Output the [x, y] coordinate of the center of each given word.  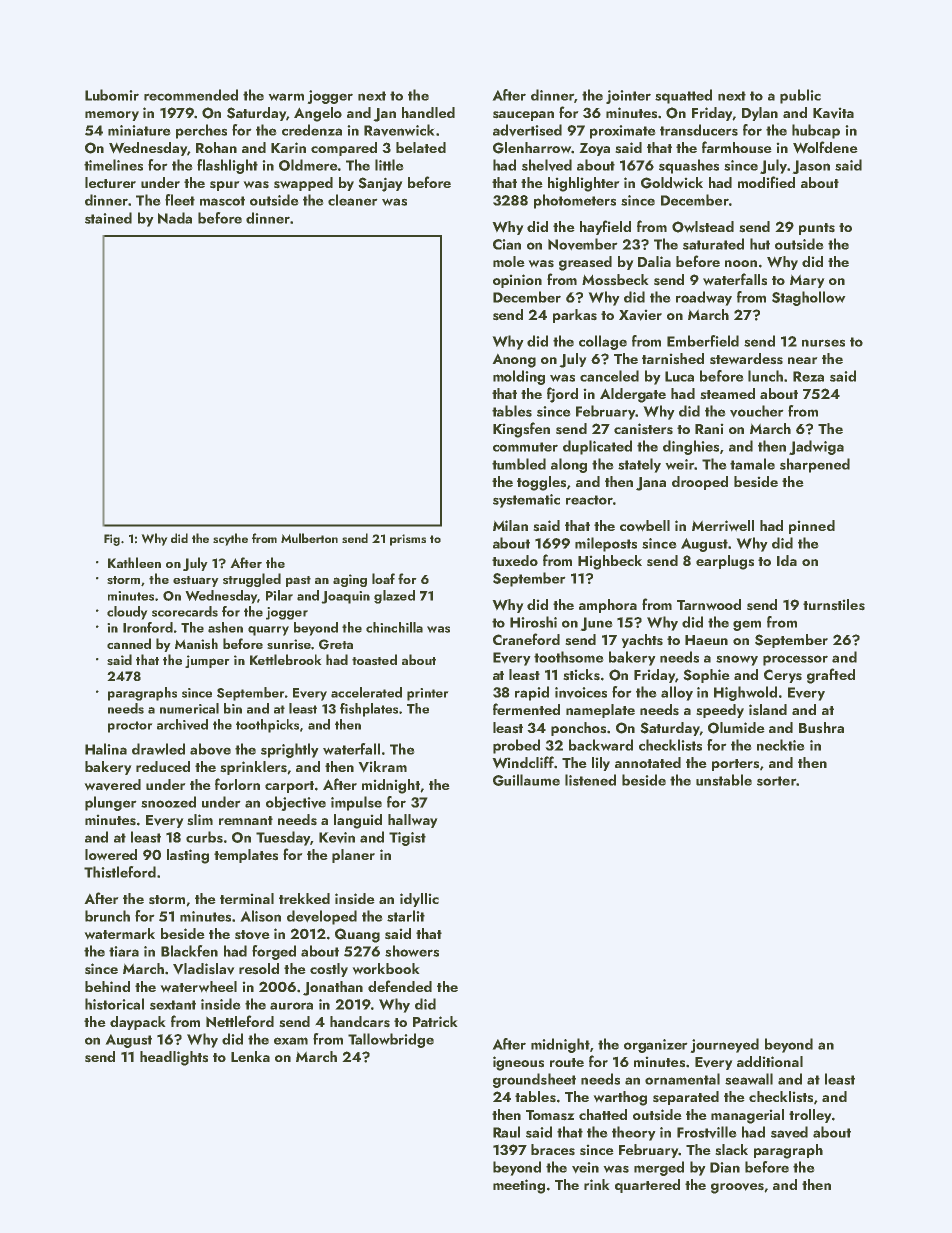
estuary [195, 581]
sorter [776, 781]
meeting [519, 1186]
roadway [704, 298]
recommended [191, 95]
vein [585, 1167]
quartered [647, 1186]
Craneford [526, 639]
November [582, 244]
